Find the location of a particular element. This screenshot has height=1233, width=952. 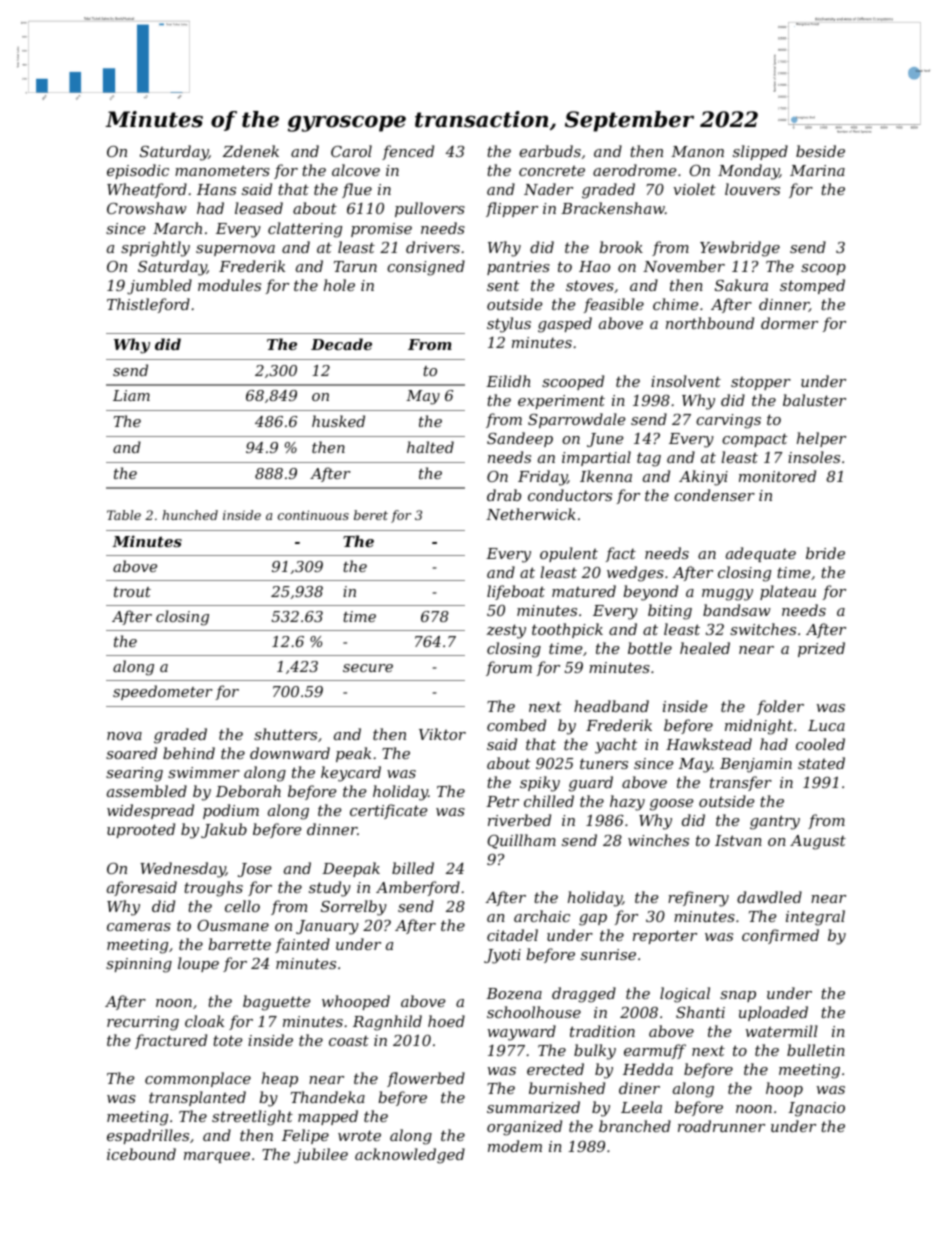

halted is located at coordinates (430, 447).
